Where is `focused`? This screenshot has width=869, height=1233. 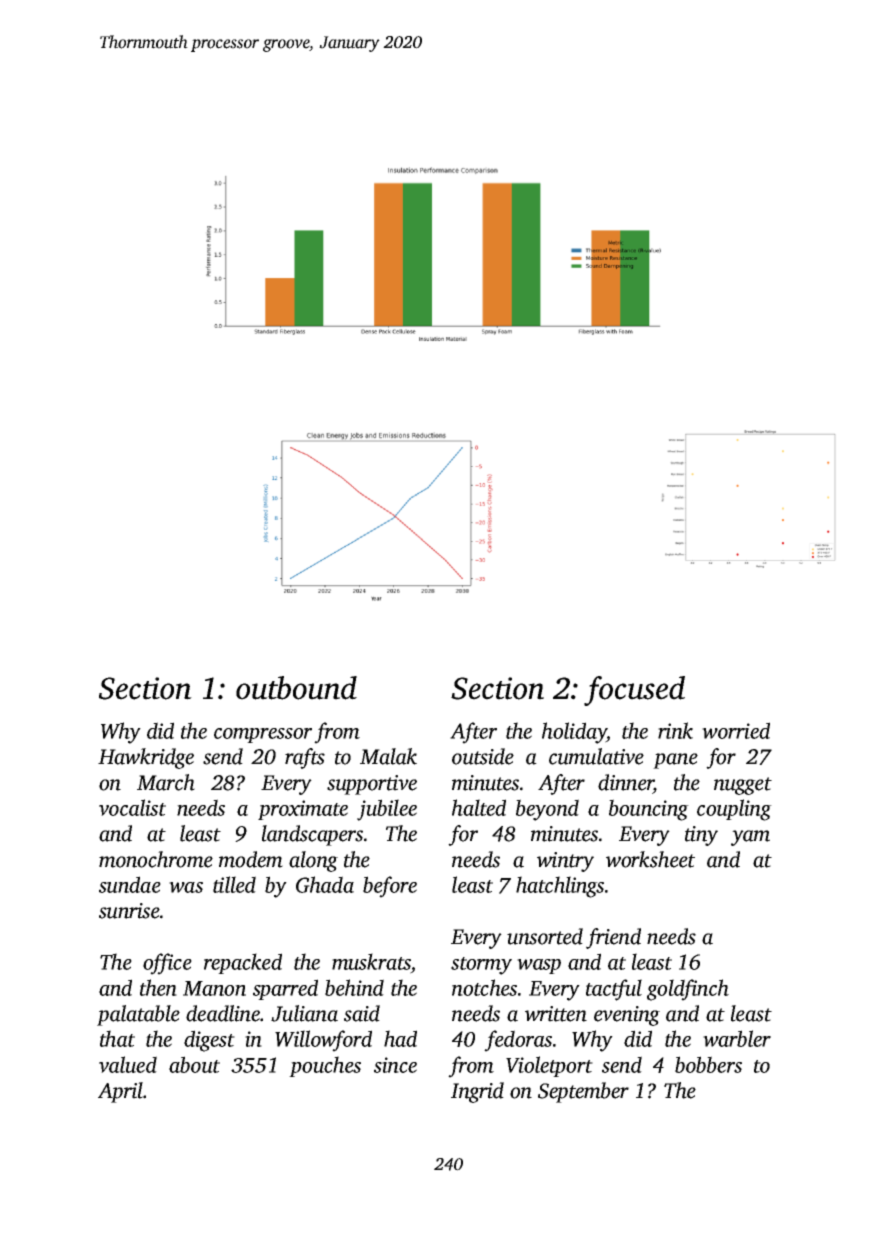 focused is located at coordinates (634, 691).
